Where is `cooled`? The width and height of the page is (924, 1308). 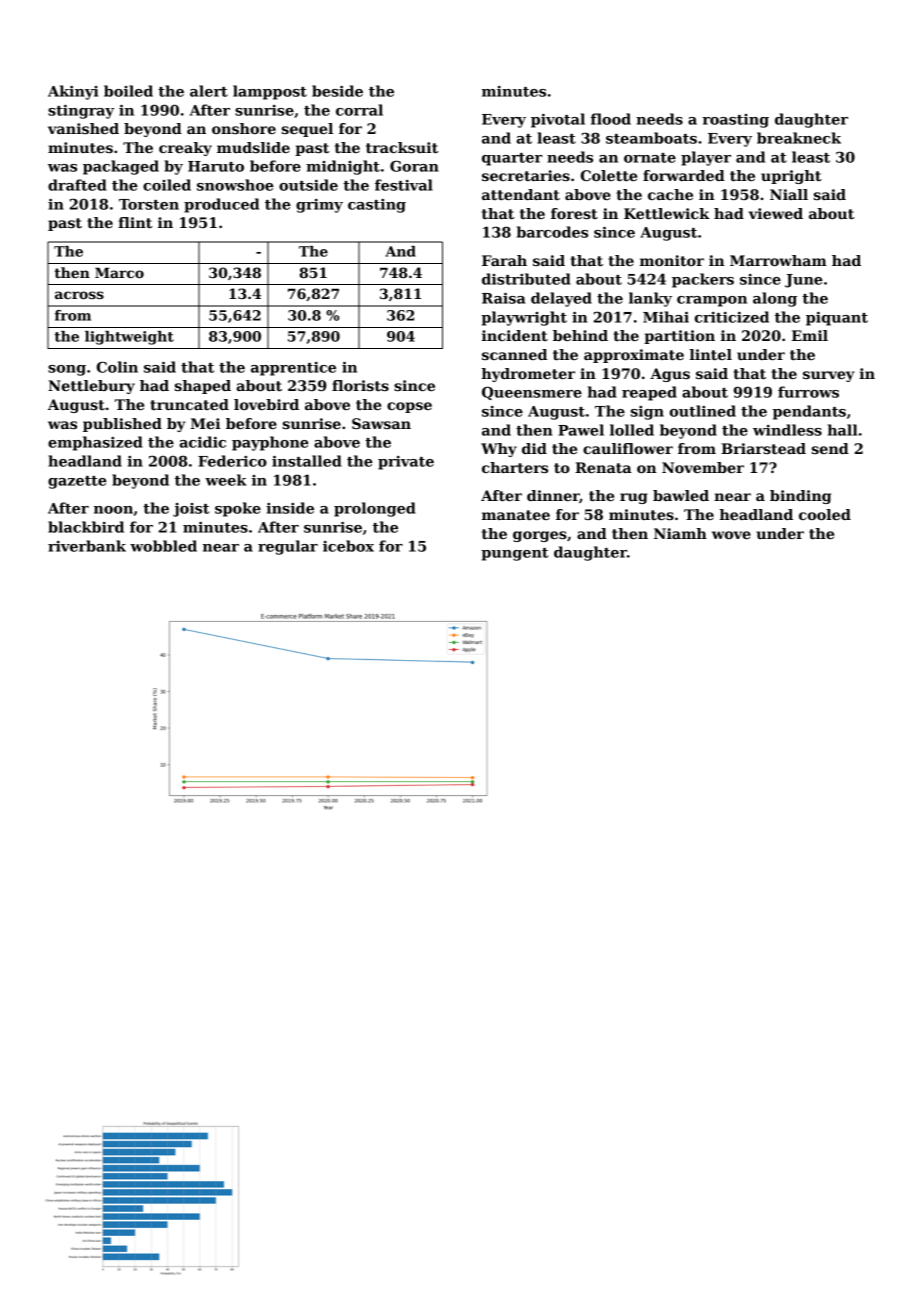
cooled is located at coordinates (825, 514).
